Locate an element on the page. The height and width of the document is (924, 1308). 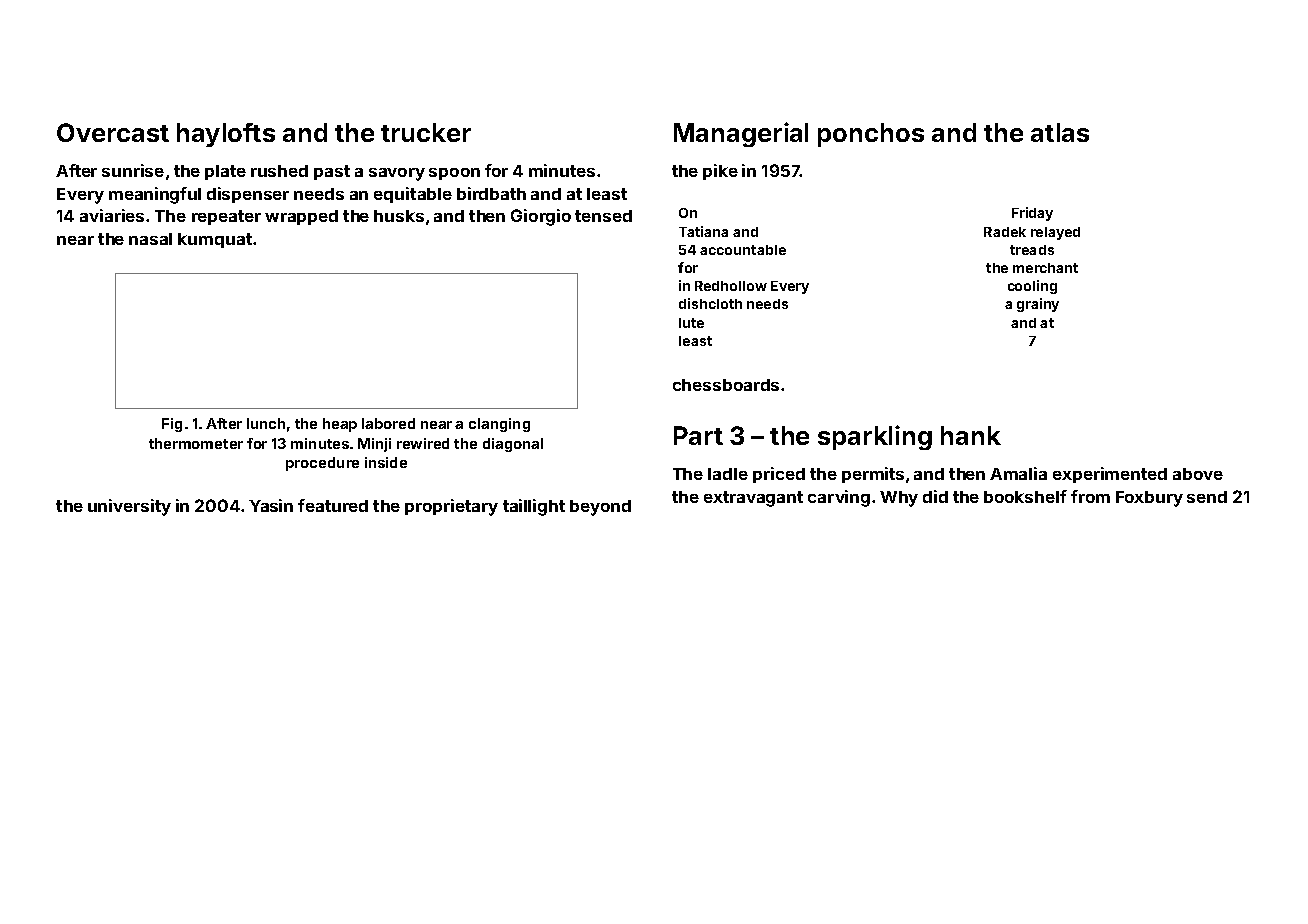
hank is located at coordinates (971, 435).
